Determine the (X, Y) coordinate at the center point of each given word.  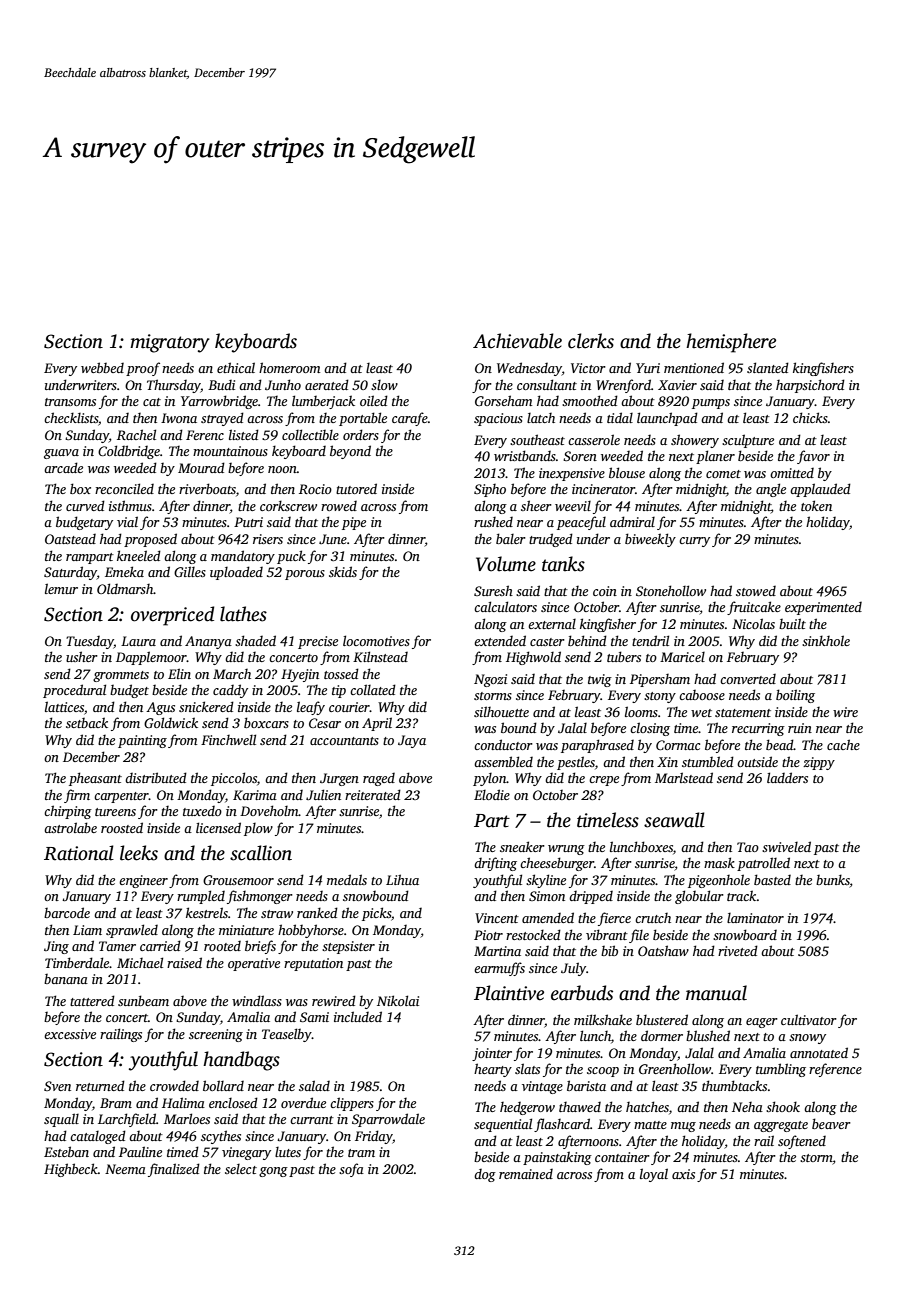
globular (699, 897)
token (816, 505)
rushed (493, 522)
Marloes (187, 1118)
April (377, 724)
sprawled (132, 931)
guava (61, 454)
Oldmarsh (125, 588)
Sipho (490, 490)
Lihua (402, 879)
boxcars (266, 722)
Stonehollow (671, 590)
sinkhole (826, 640)
